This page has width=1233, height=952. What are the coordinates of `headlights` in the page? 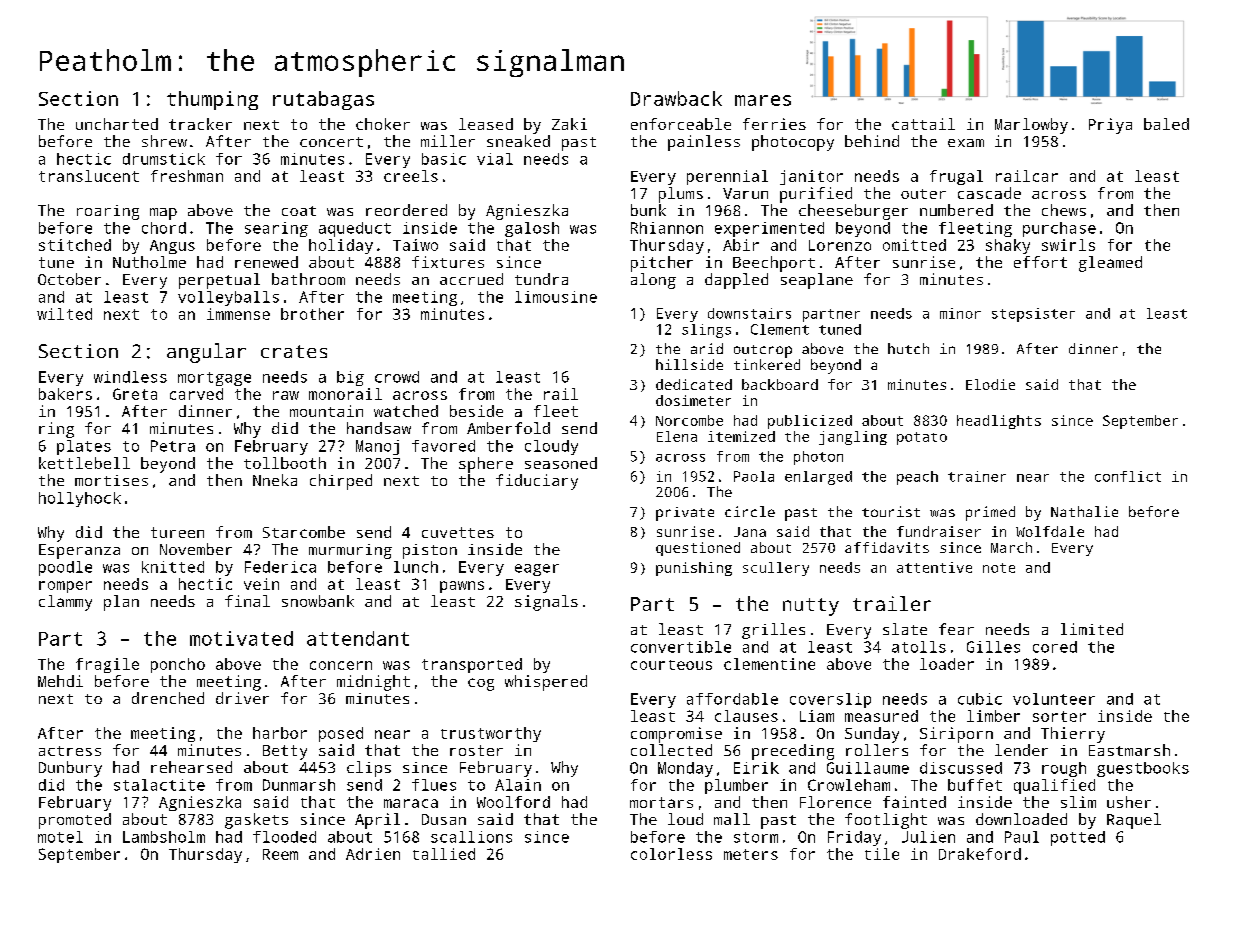 It's located at (999, 422).
